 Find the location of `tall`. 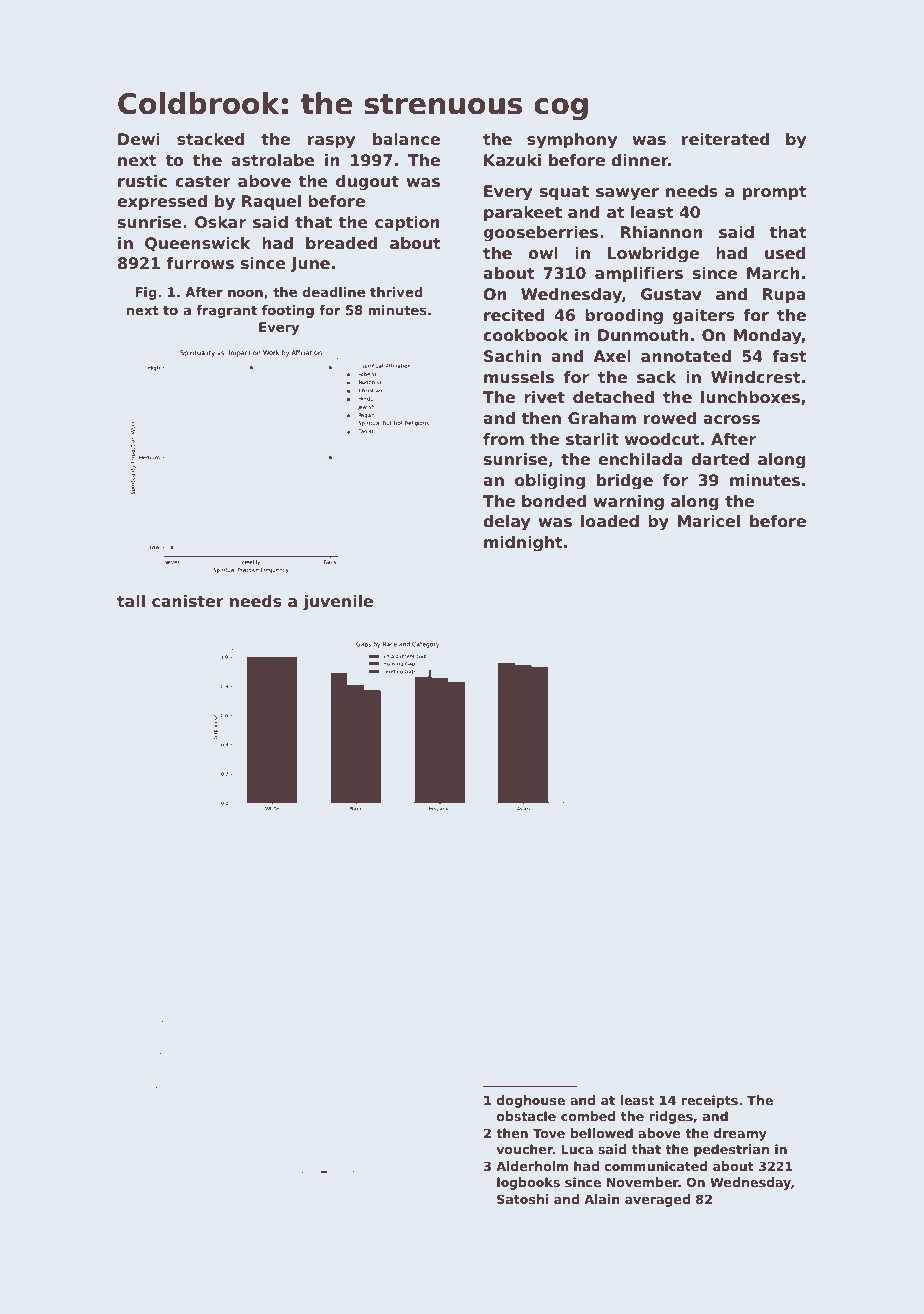

tall is located at coordinates (131, 601).
